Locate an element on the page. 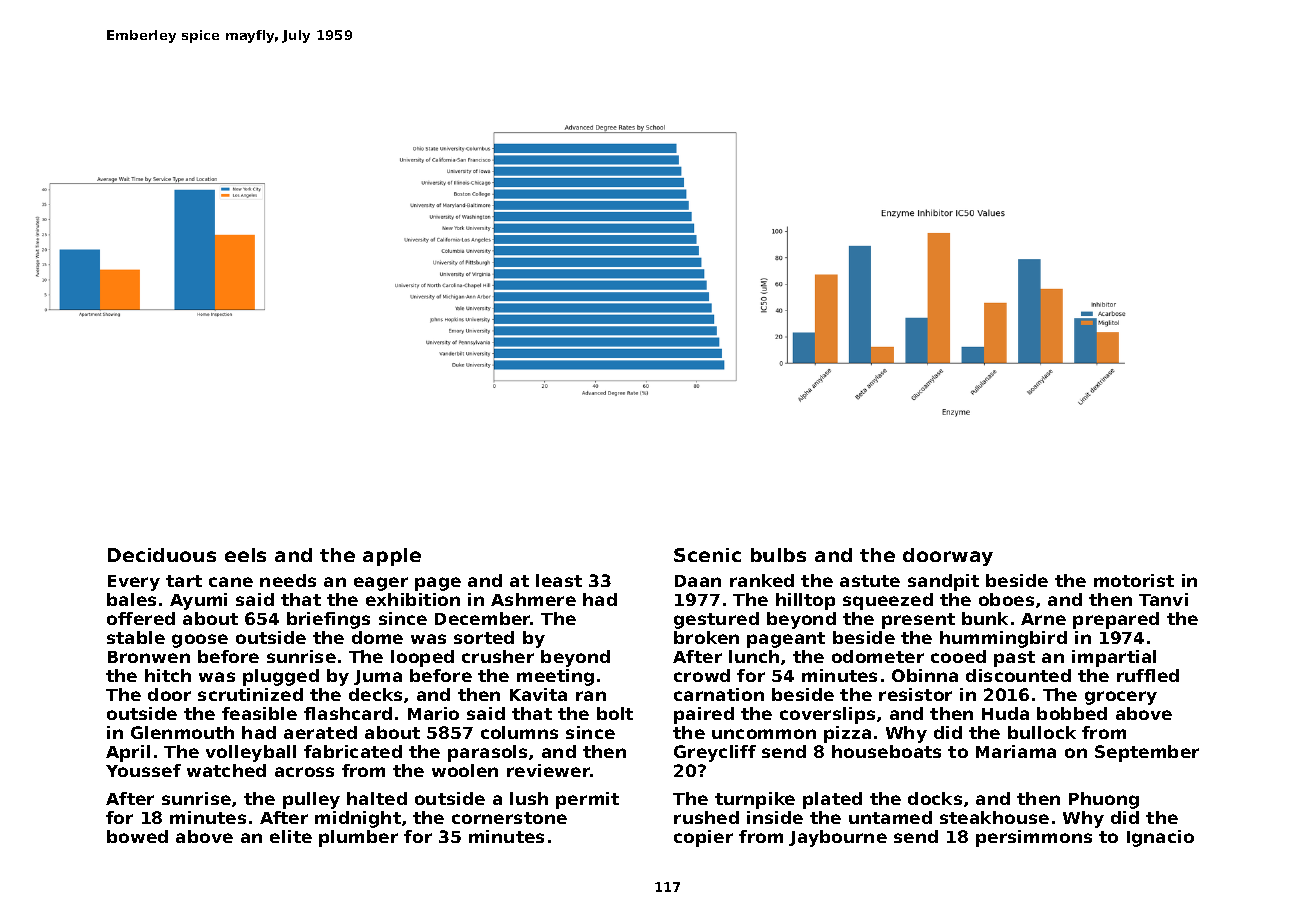  Greycliff is located at coordinates (715, 753).
